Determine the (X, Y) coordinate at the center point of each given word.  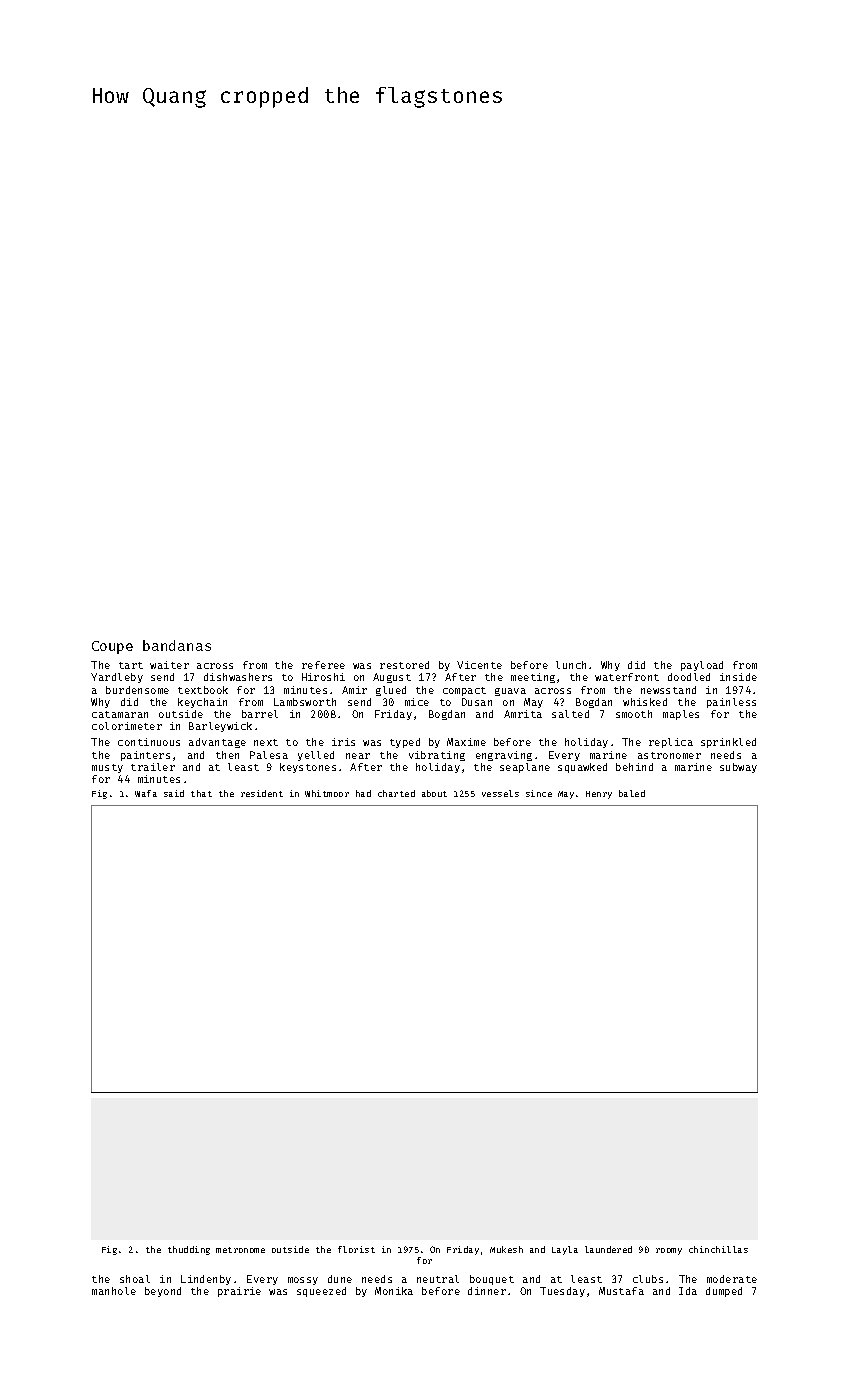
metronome (240, 1250)
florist (356, 1249)
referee (323, 665)
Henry (599, 795)
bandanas (177, 645)
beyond (163, 1292)
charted (396, 793)
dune (340, 1279)
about (434, 793)
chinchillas (718, 1249)
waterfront (627, 677)
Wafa (146, 793)
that (201, 793)
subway (738, 768)
